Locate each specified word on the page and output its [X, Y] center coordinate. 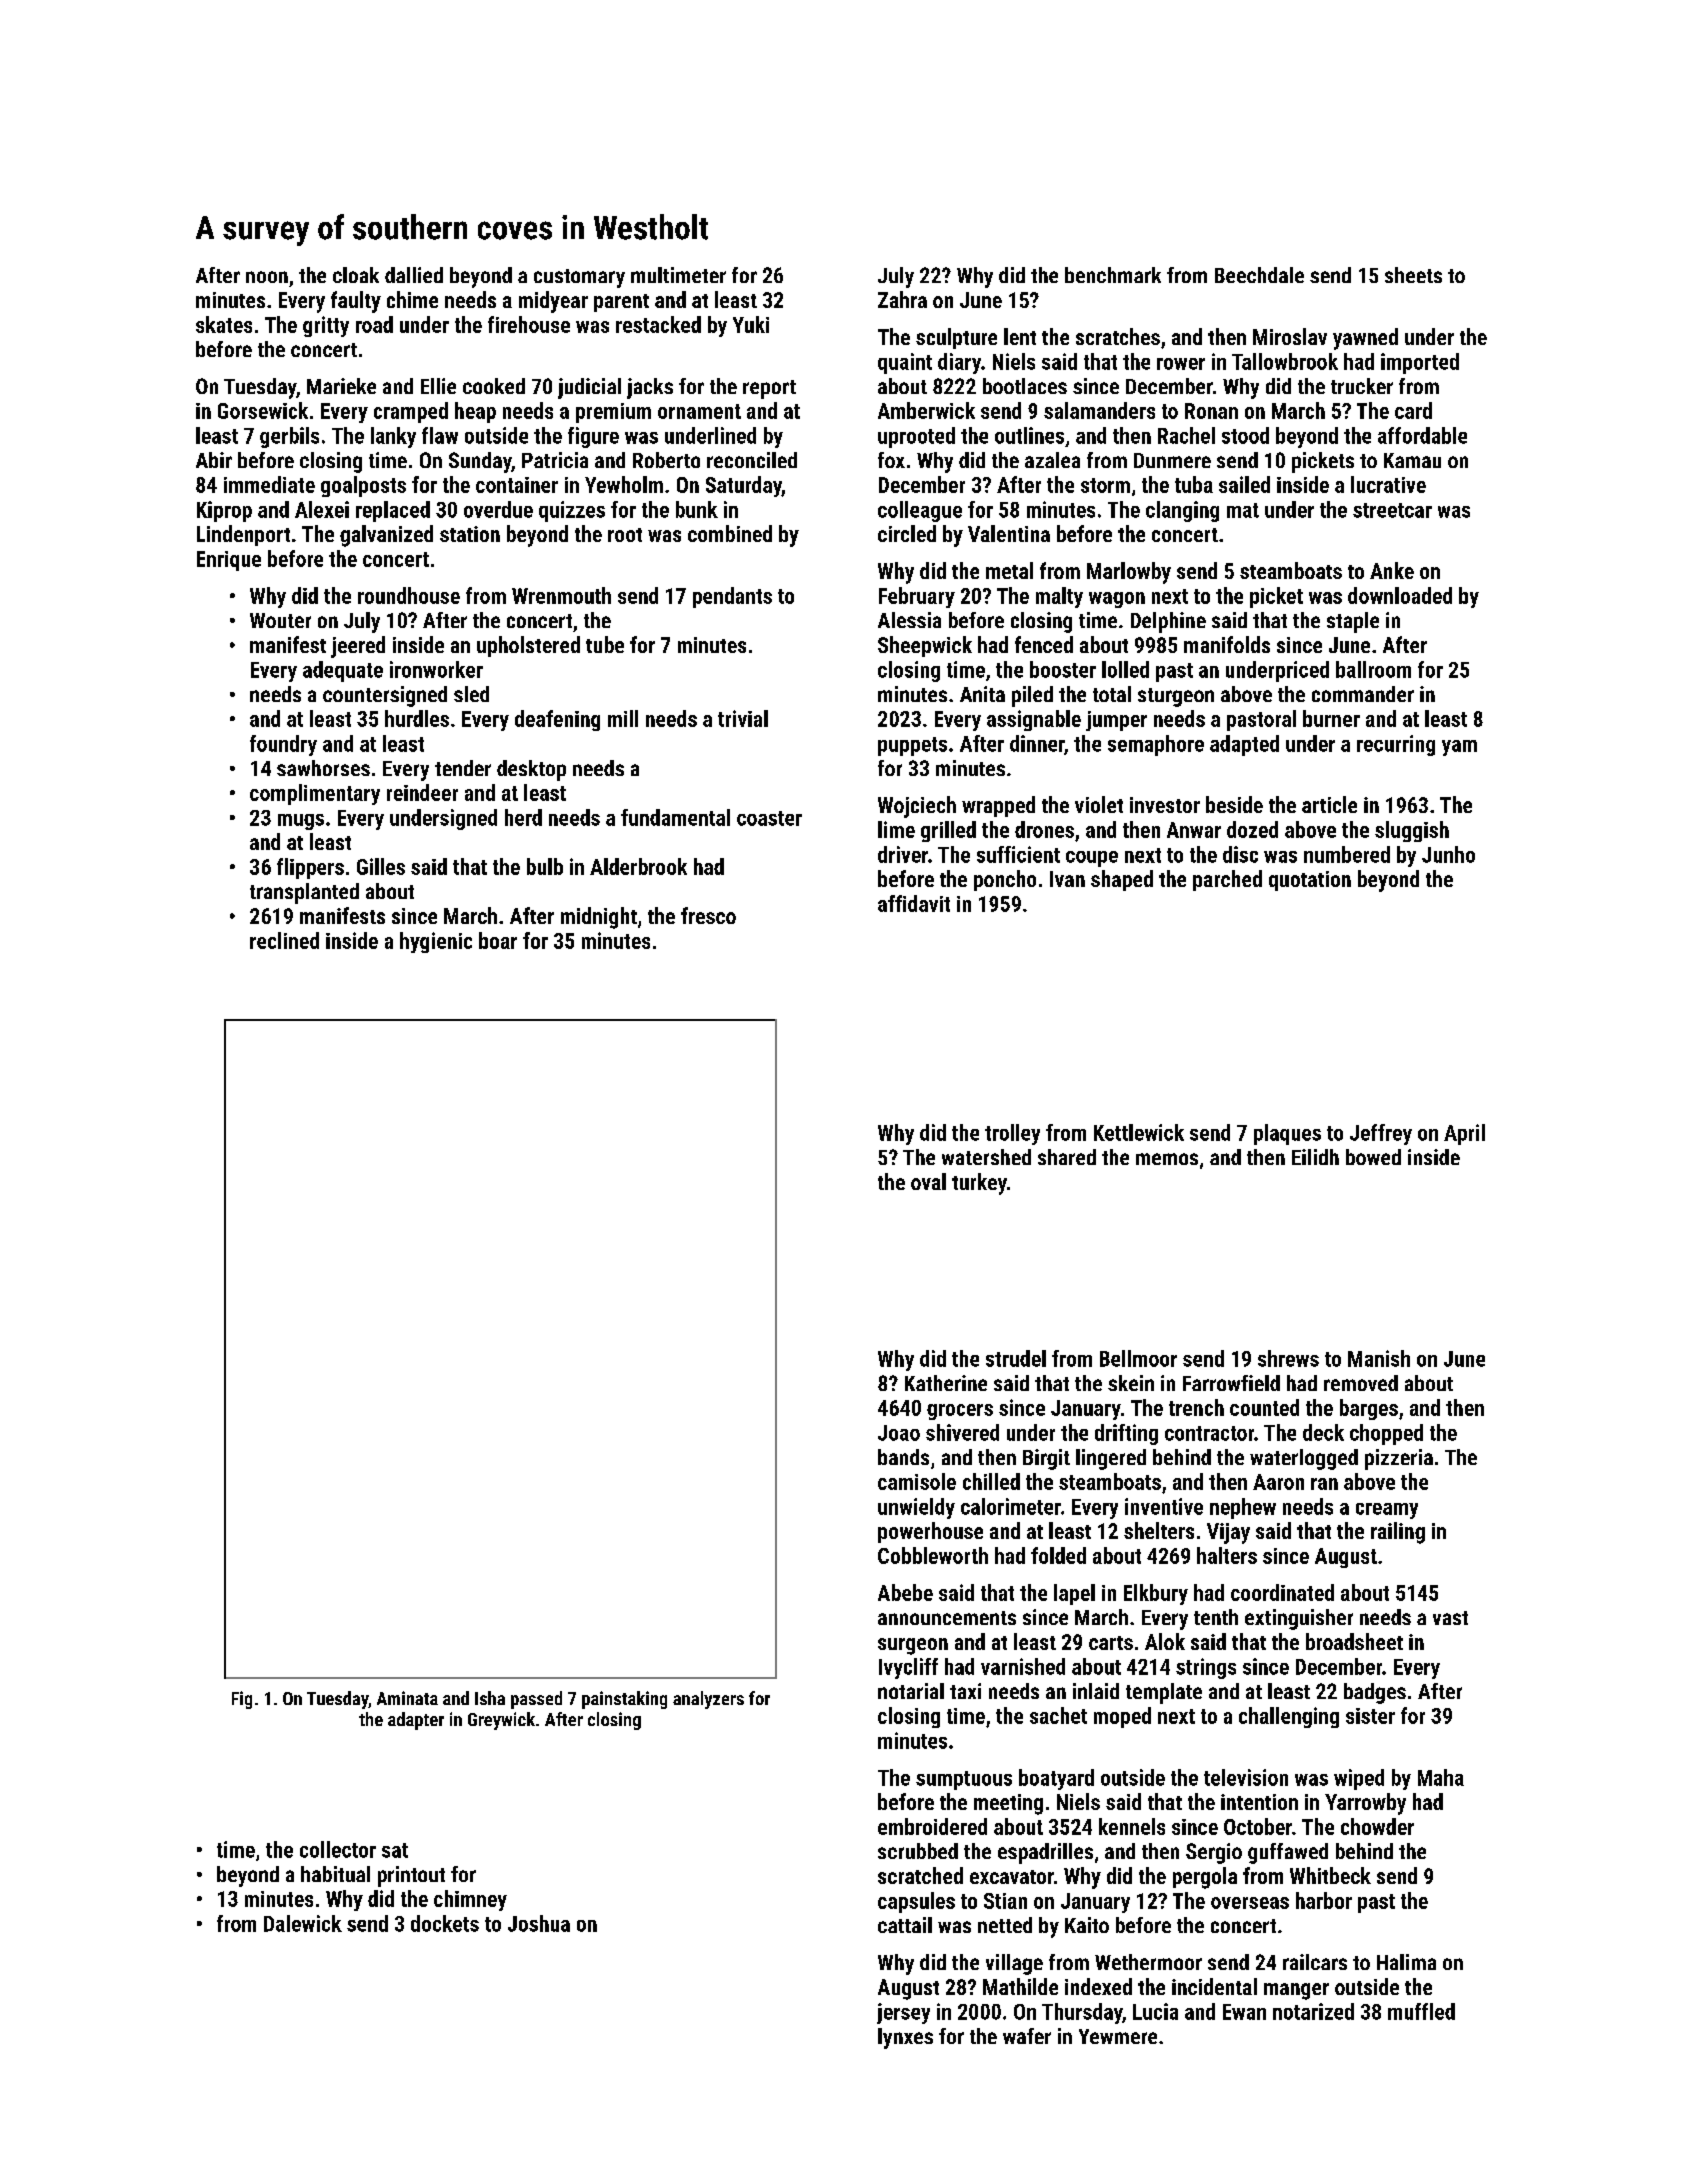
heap [475, 412]
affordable [1422, 435]
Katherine [946, 1383]
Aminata [407, 1698]
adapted [1244, 745]
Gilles [381, 866]
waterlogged [1304, 1459]
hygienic [436, 942]
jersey [903, 2013]
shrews [1288, 1358]
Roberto [666, 460]
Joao [899, 1433]
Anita [982, 694]
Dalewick [303, 1923]
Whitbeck [1330, 1875]
